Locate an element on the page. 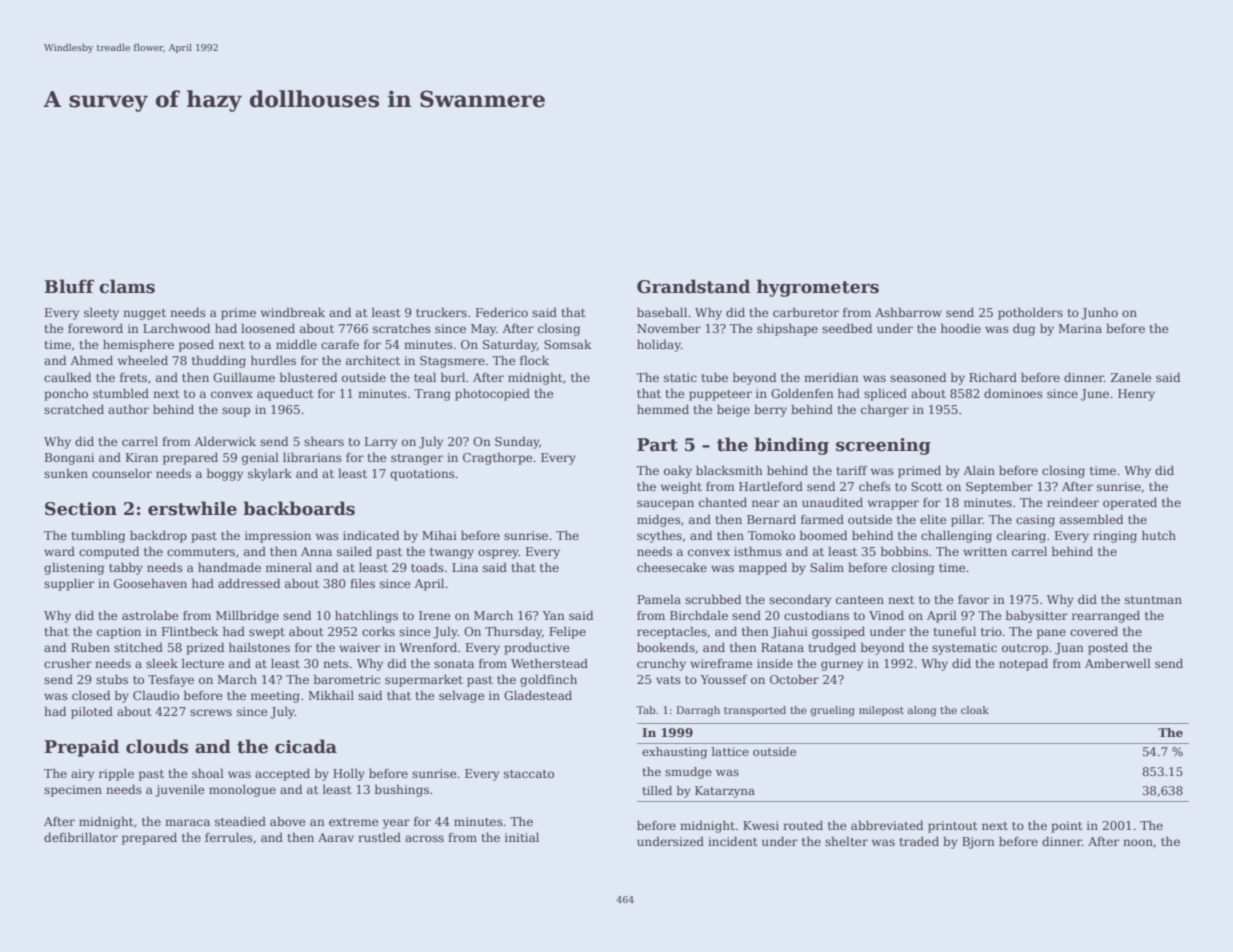 The height and width of the document is (952, 1233). airy is located at coordinates (82, 775).
